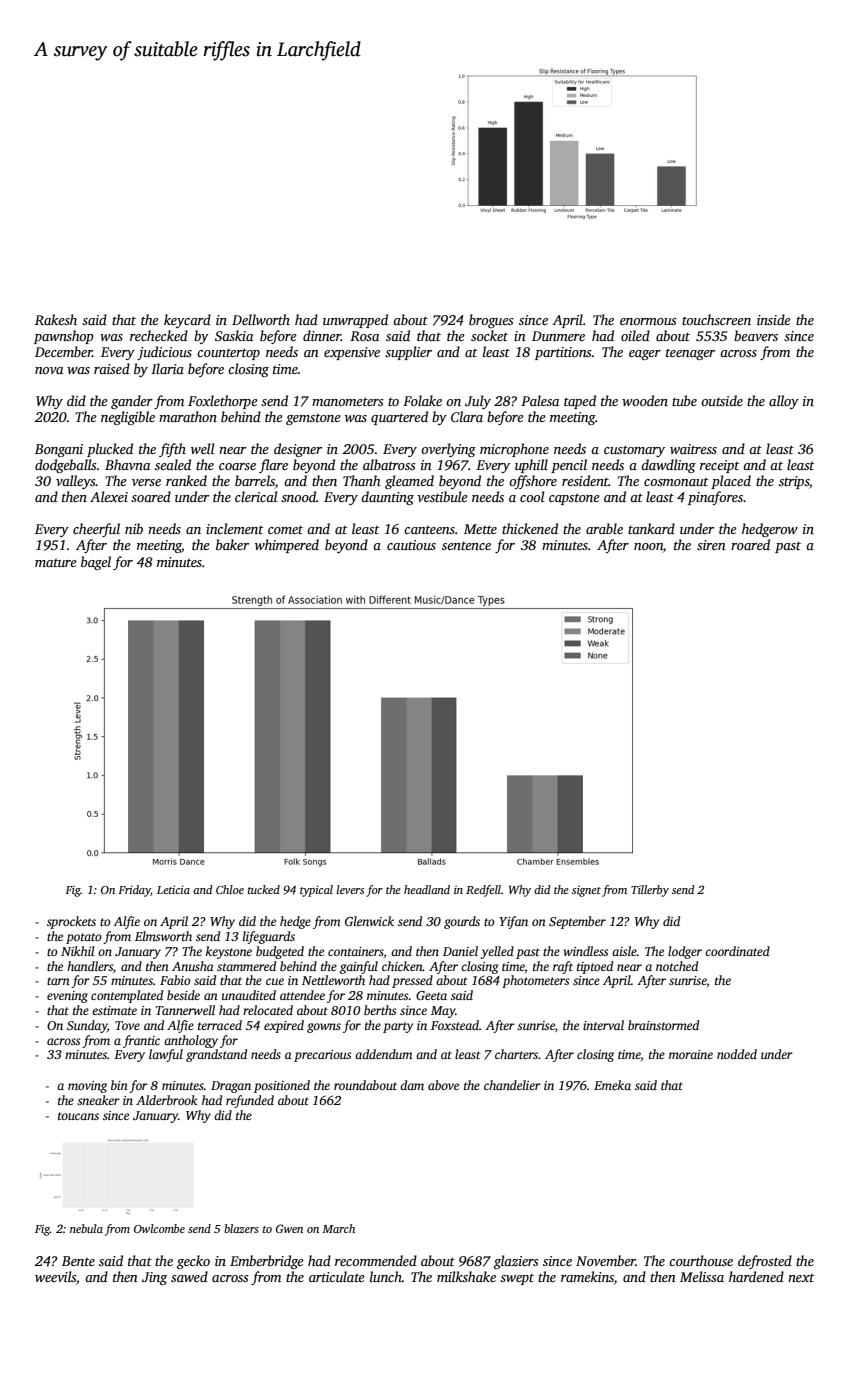 This document has width=849, height=1400. Describe the element at coordinates (737, 951) in the document. I see `coordinated` at that location.
